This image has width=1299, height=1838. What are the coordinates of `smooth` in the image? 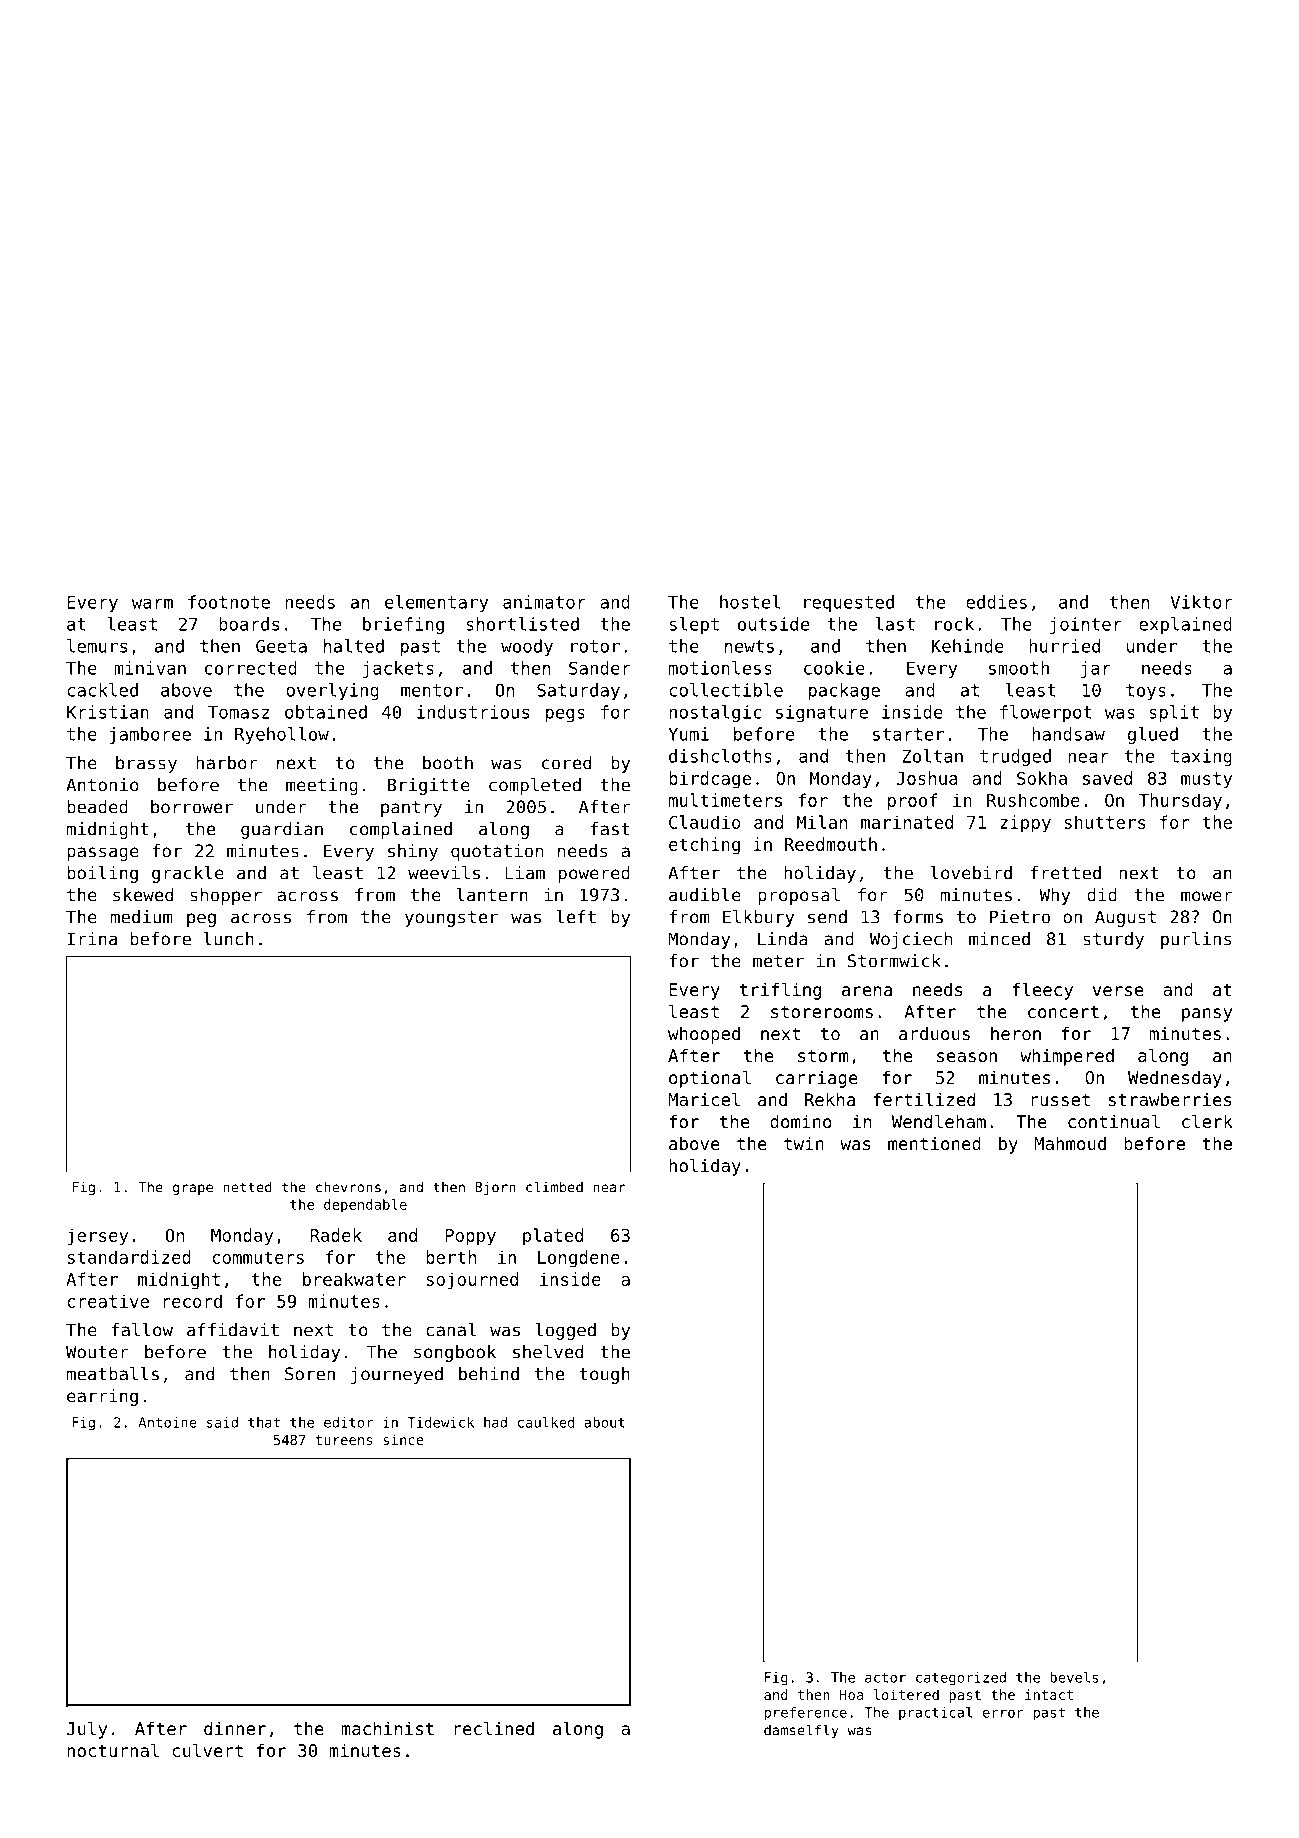 It's located at (1019, 668).
